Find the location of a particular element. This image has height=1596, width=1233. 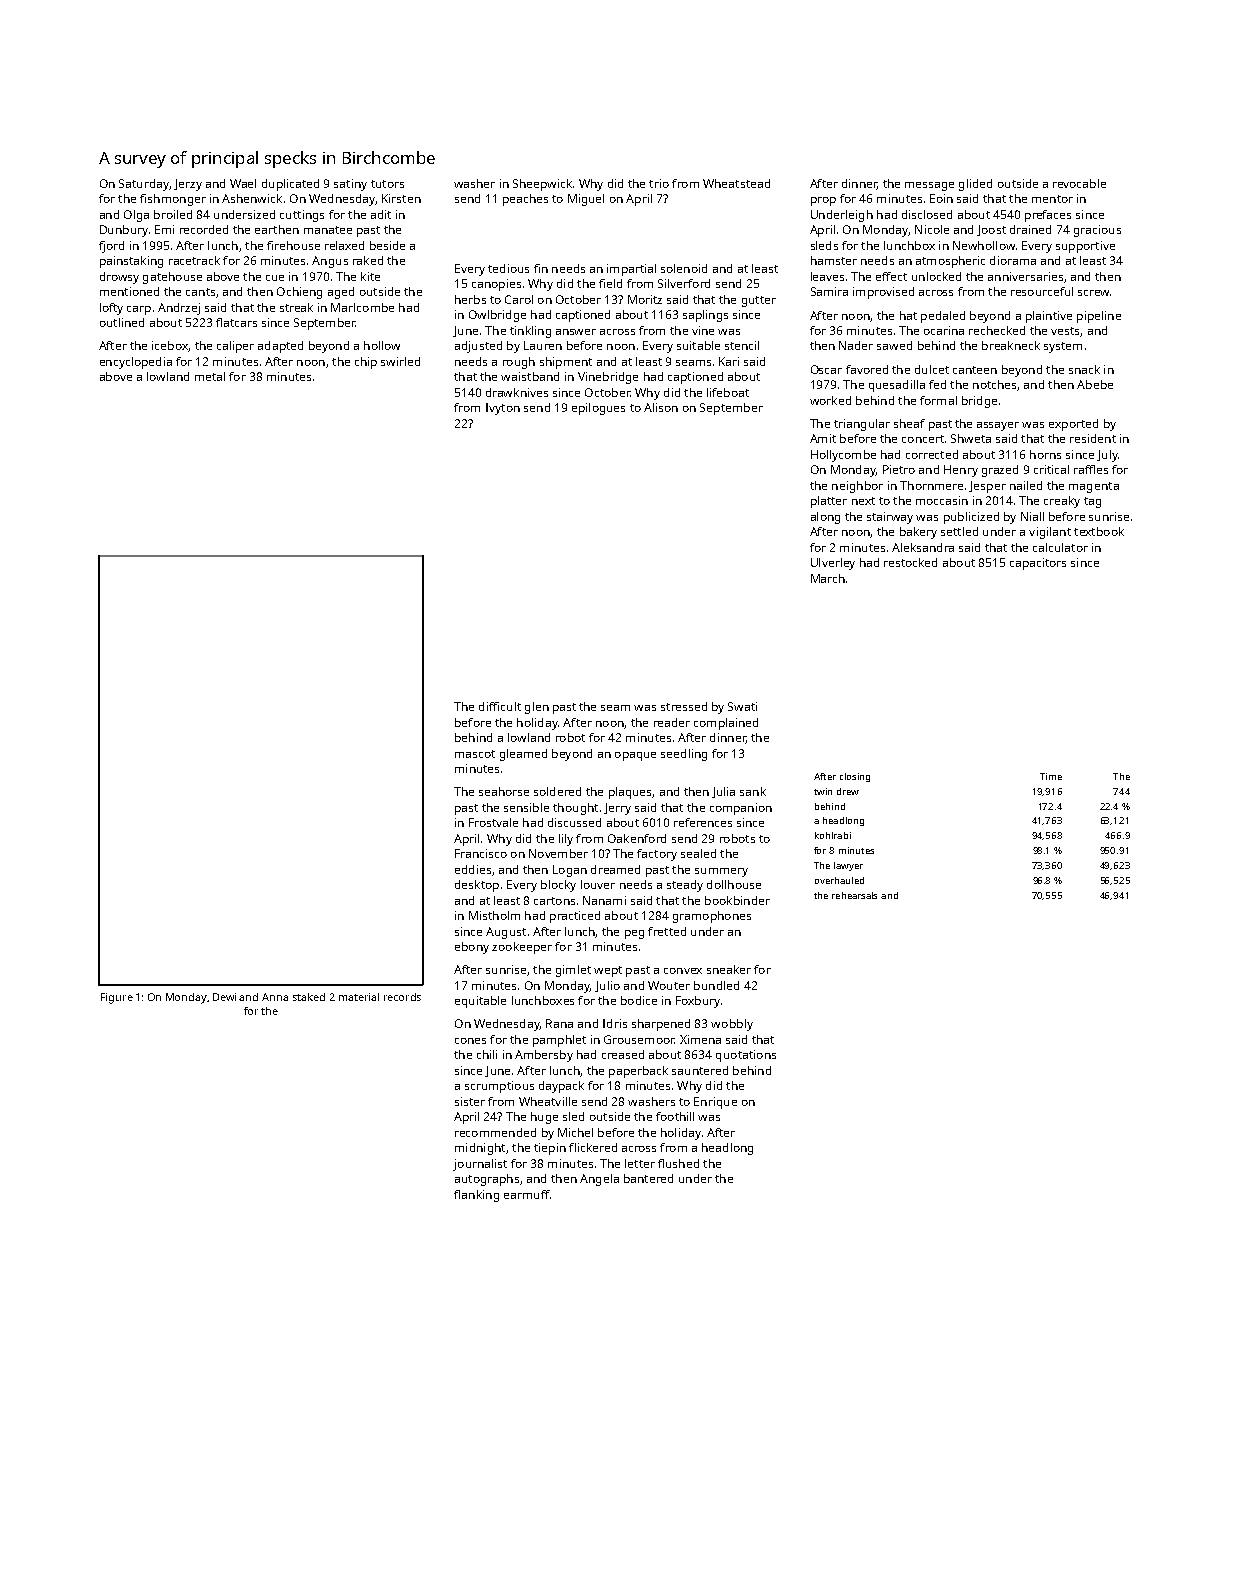

Sheepwick is located at coordinates (542, 185).
